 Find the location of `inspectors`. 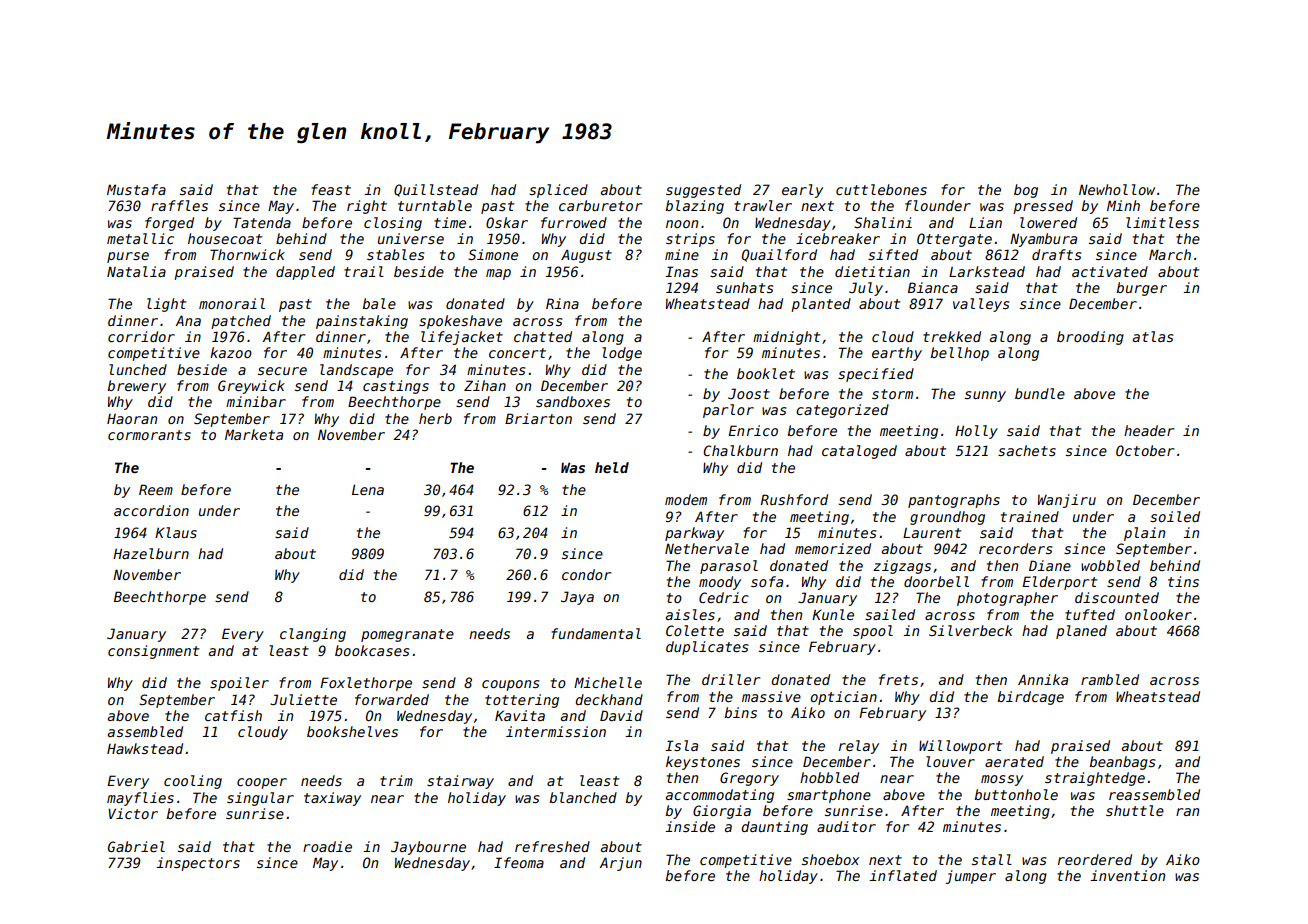

inspectors is located at coordinates (198, 864).
